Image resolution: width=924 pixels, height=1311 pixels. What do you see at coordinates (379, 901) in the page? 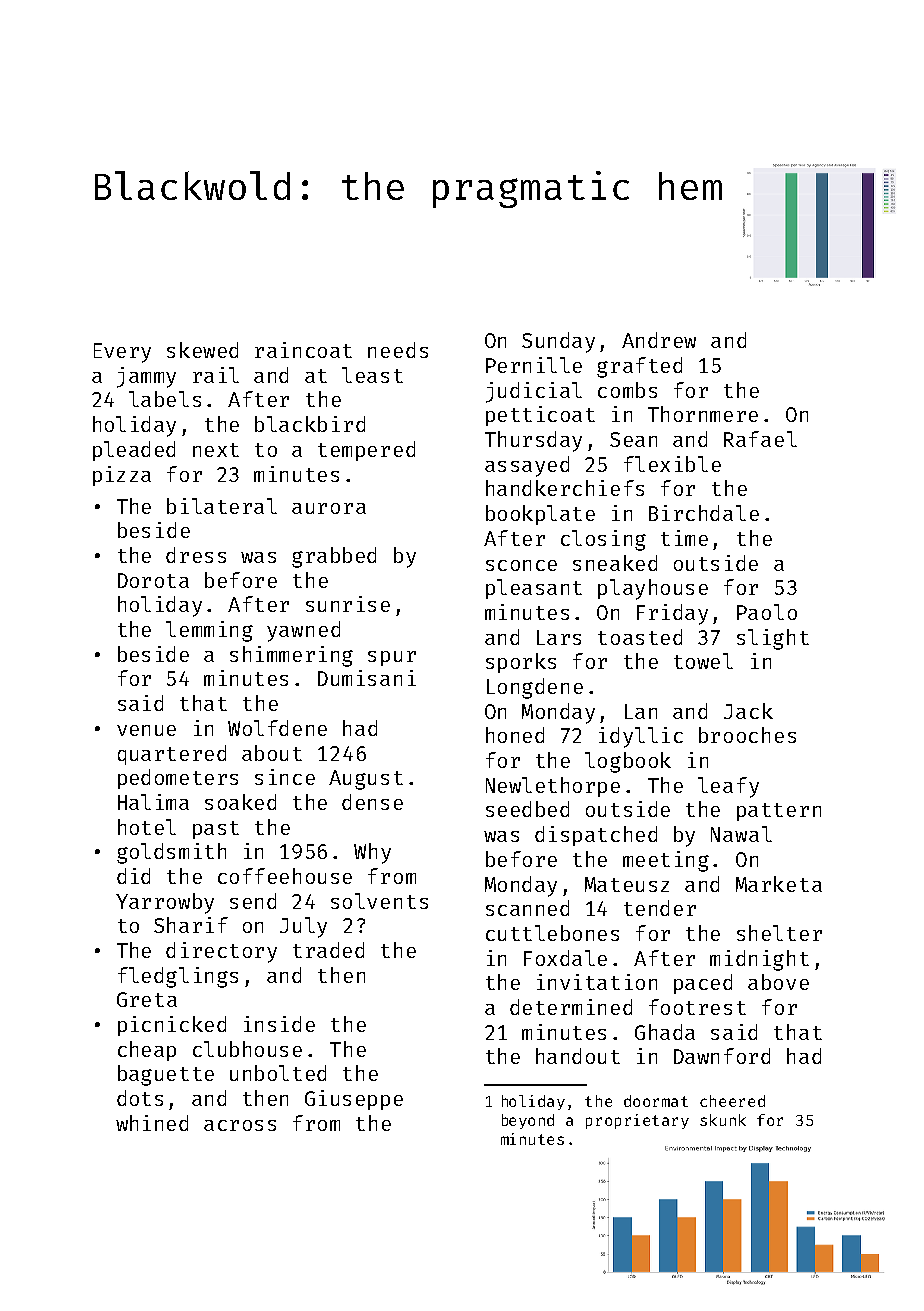
I see `solvents` at bounding box center [379, 901].
